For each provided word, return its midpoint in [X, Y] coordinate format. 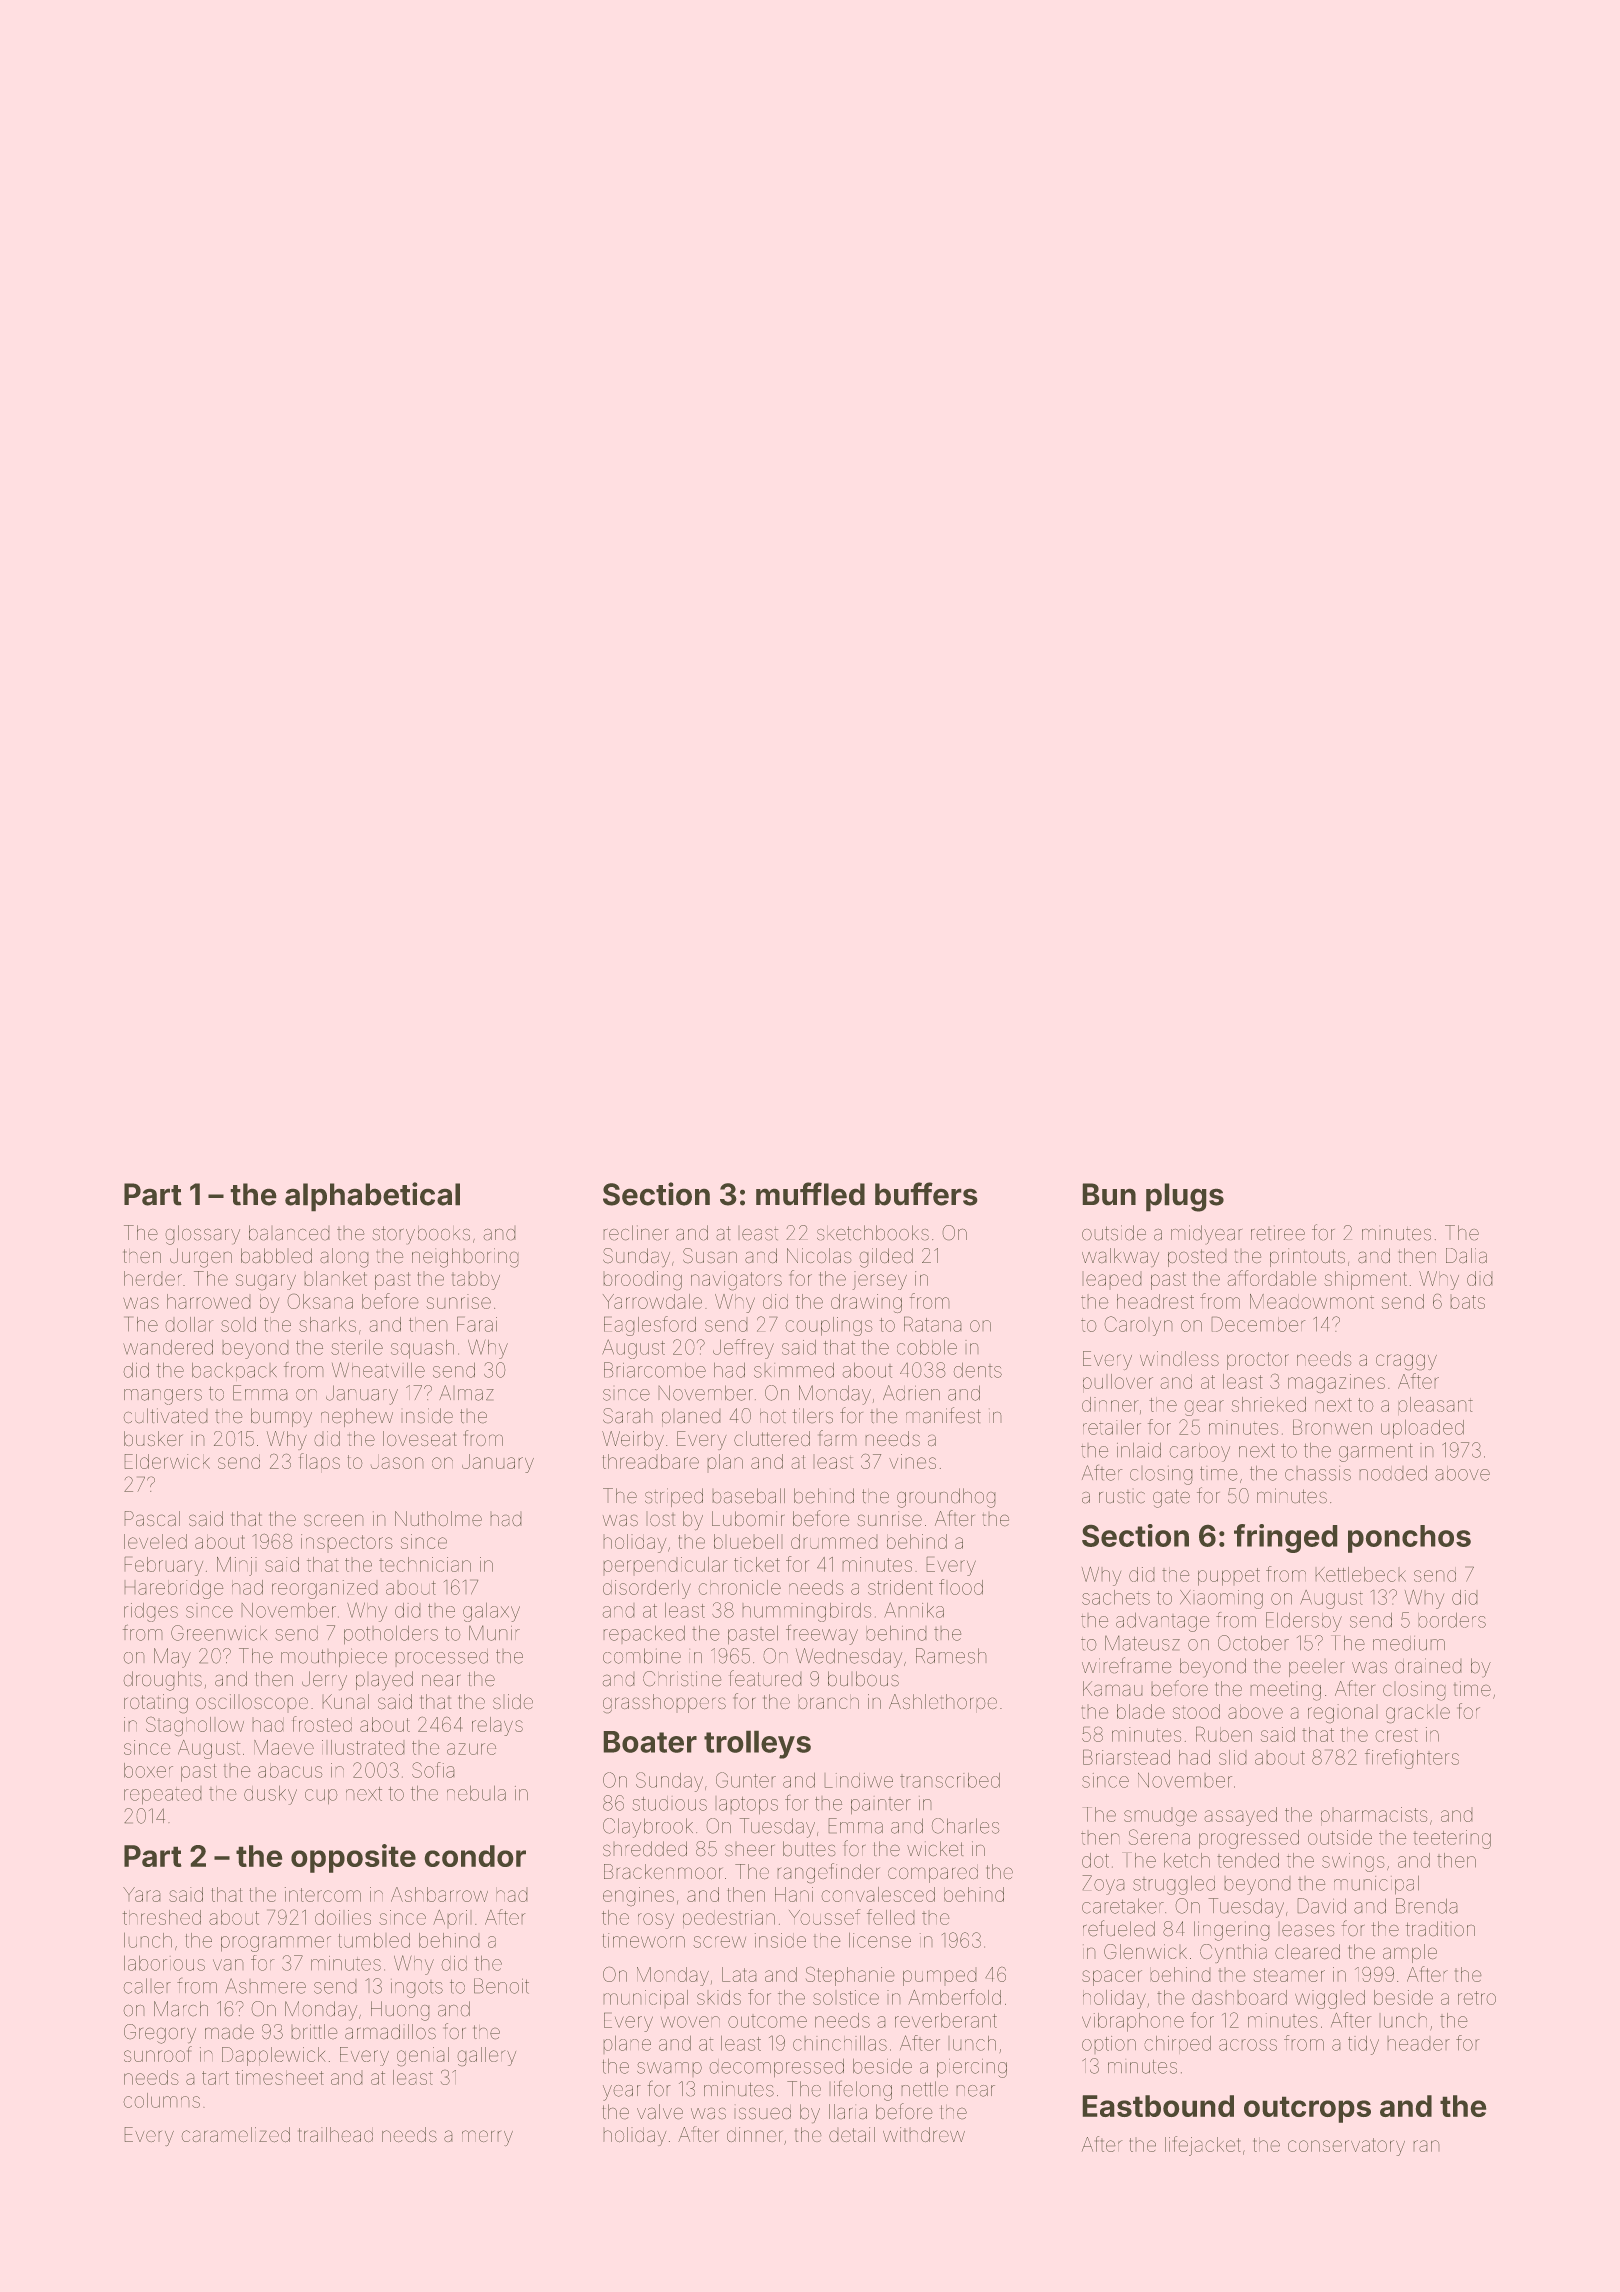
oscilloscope [252, 1703]
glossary [202, 1235]
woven [690, 2022]
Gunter [746, 1780]
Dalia [1466, 1256]
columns [161, 2100]
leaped [1112, 1280]
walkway [1120, 1258]
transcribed [950, 1780]
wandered [168, 1347]
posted [1197, 1258]
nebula [476, 1793]
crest [1396, 1735]
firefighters [1412, 1759]
